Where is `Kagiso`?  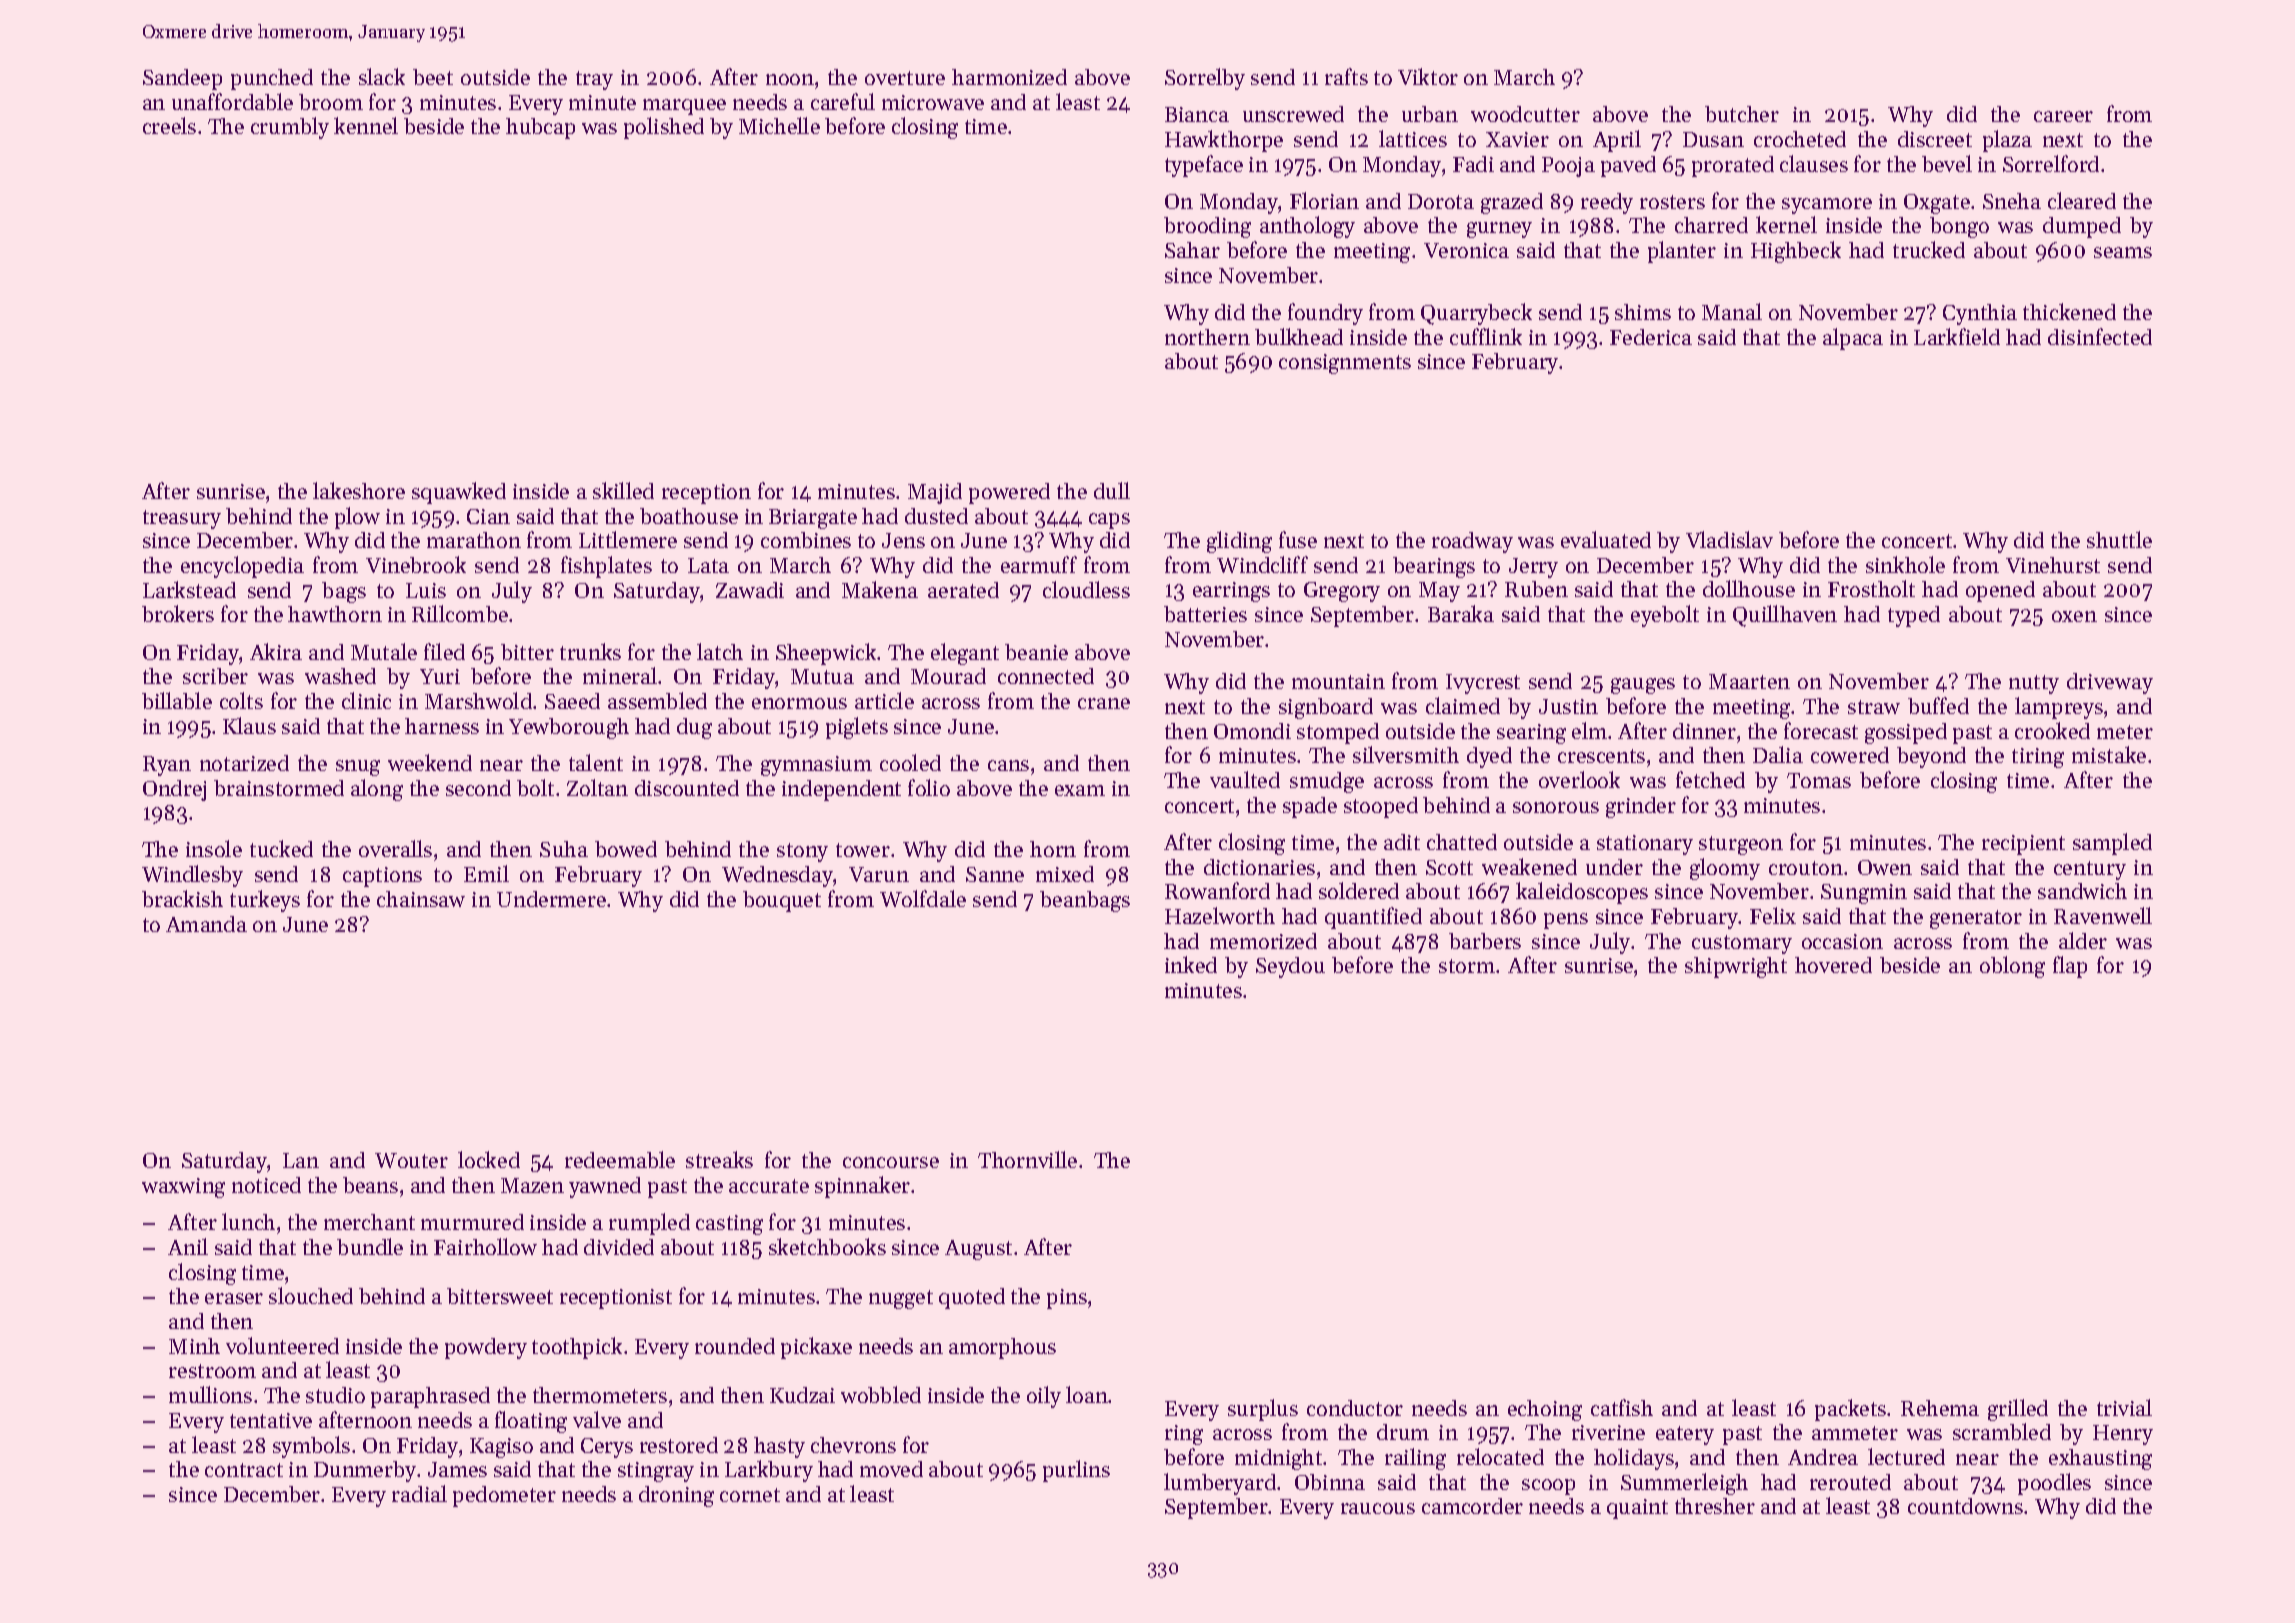 Kagiso is located at coordinates (501, 1448).
